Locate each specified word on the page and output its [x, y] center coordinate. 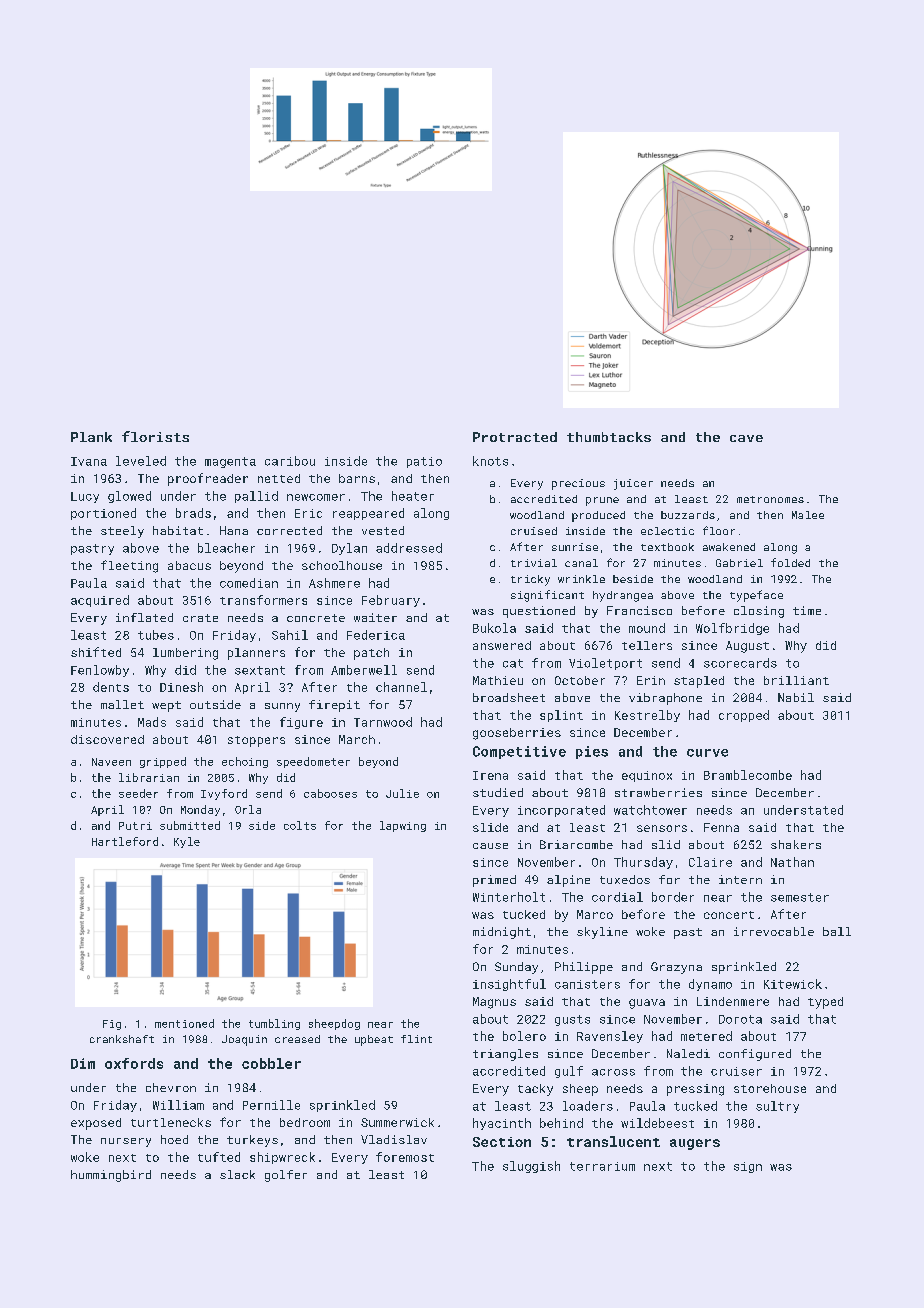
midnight [502, 933]
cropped [744, 716]
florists [155, 436]
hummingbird [111, 1176]
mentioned [184, 1023]
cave [746, 438]
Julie [402, 793]
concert [729, 915]
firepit [334, 706]
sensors [662, 828]
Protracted [515, 437]
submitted [190, 825]
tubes [156, 635]
